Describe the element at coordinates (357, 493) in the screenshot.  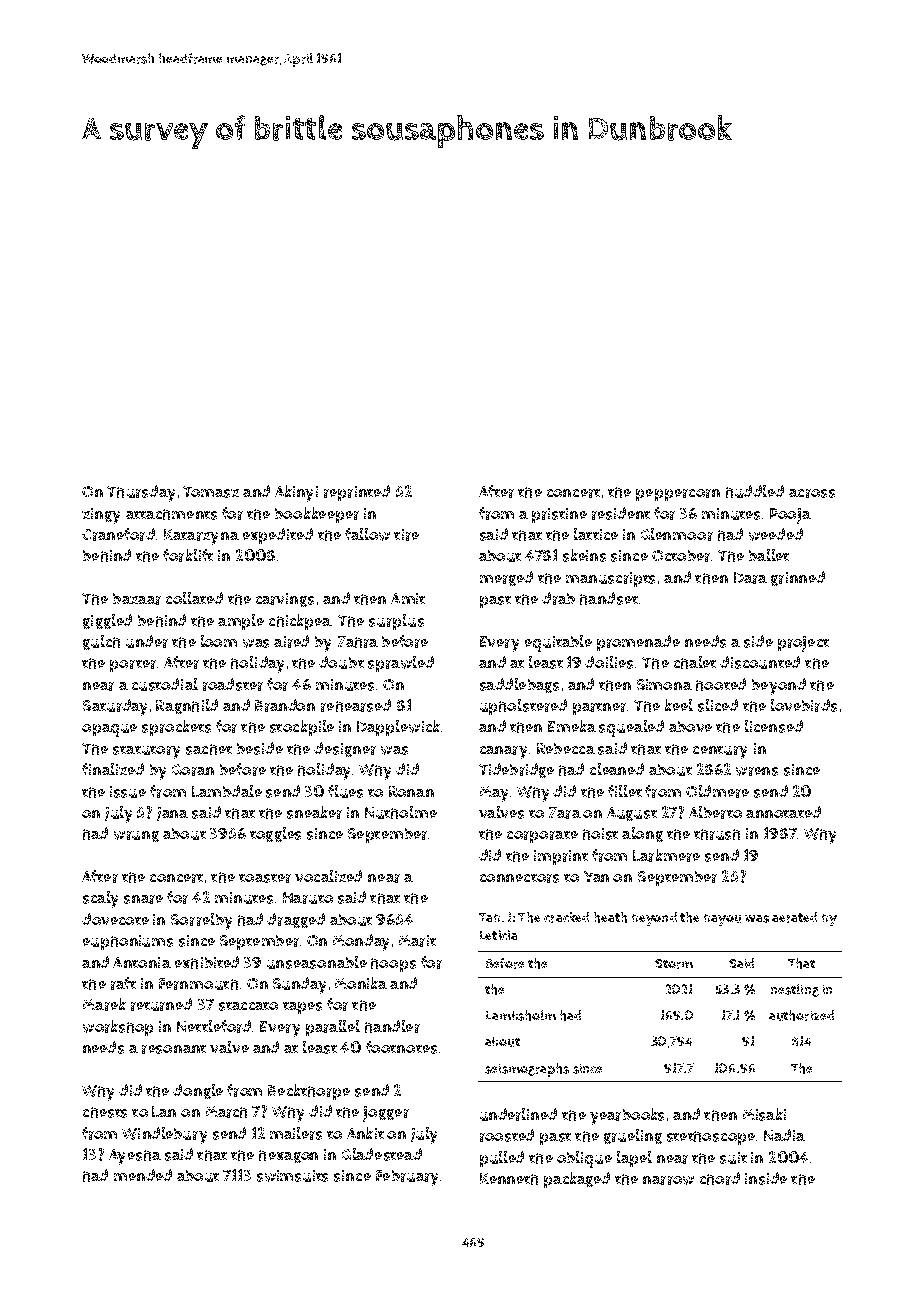
I see `reprinted` at that location.
